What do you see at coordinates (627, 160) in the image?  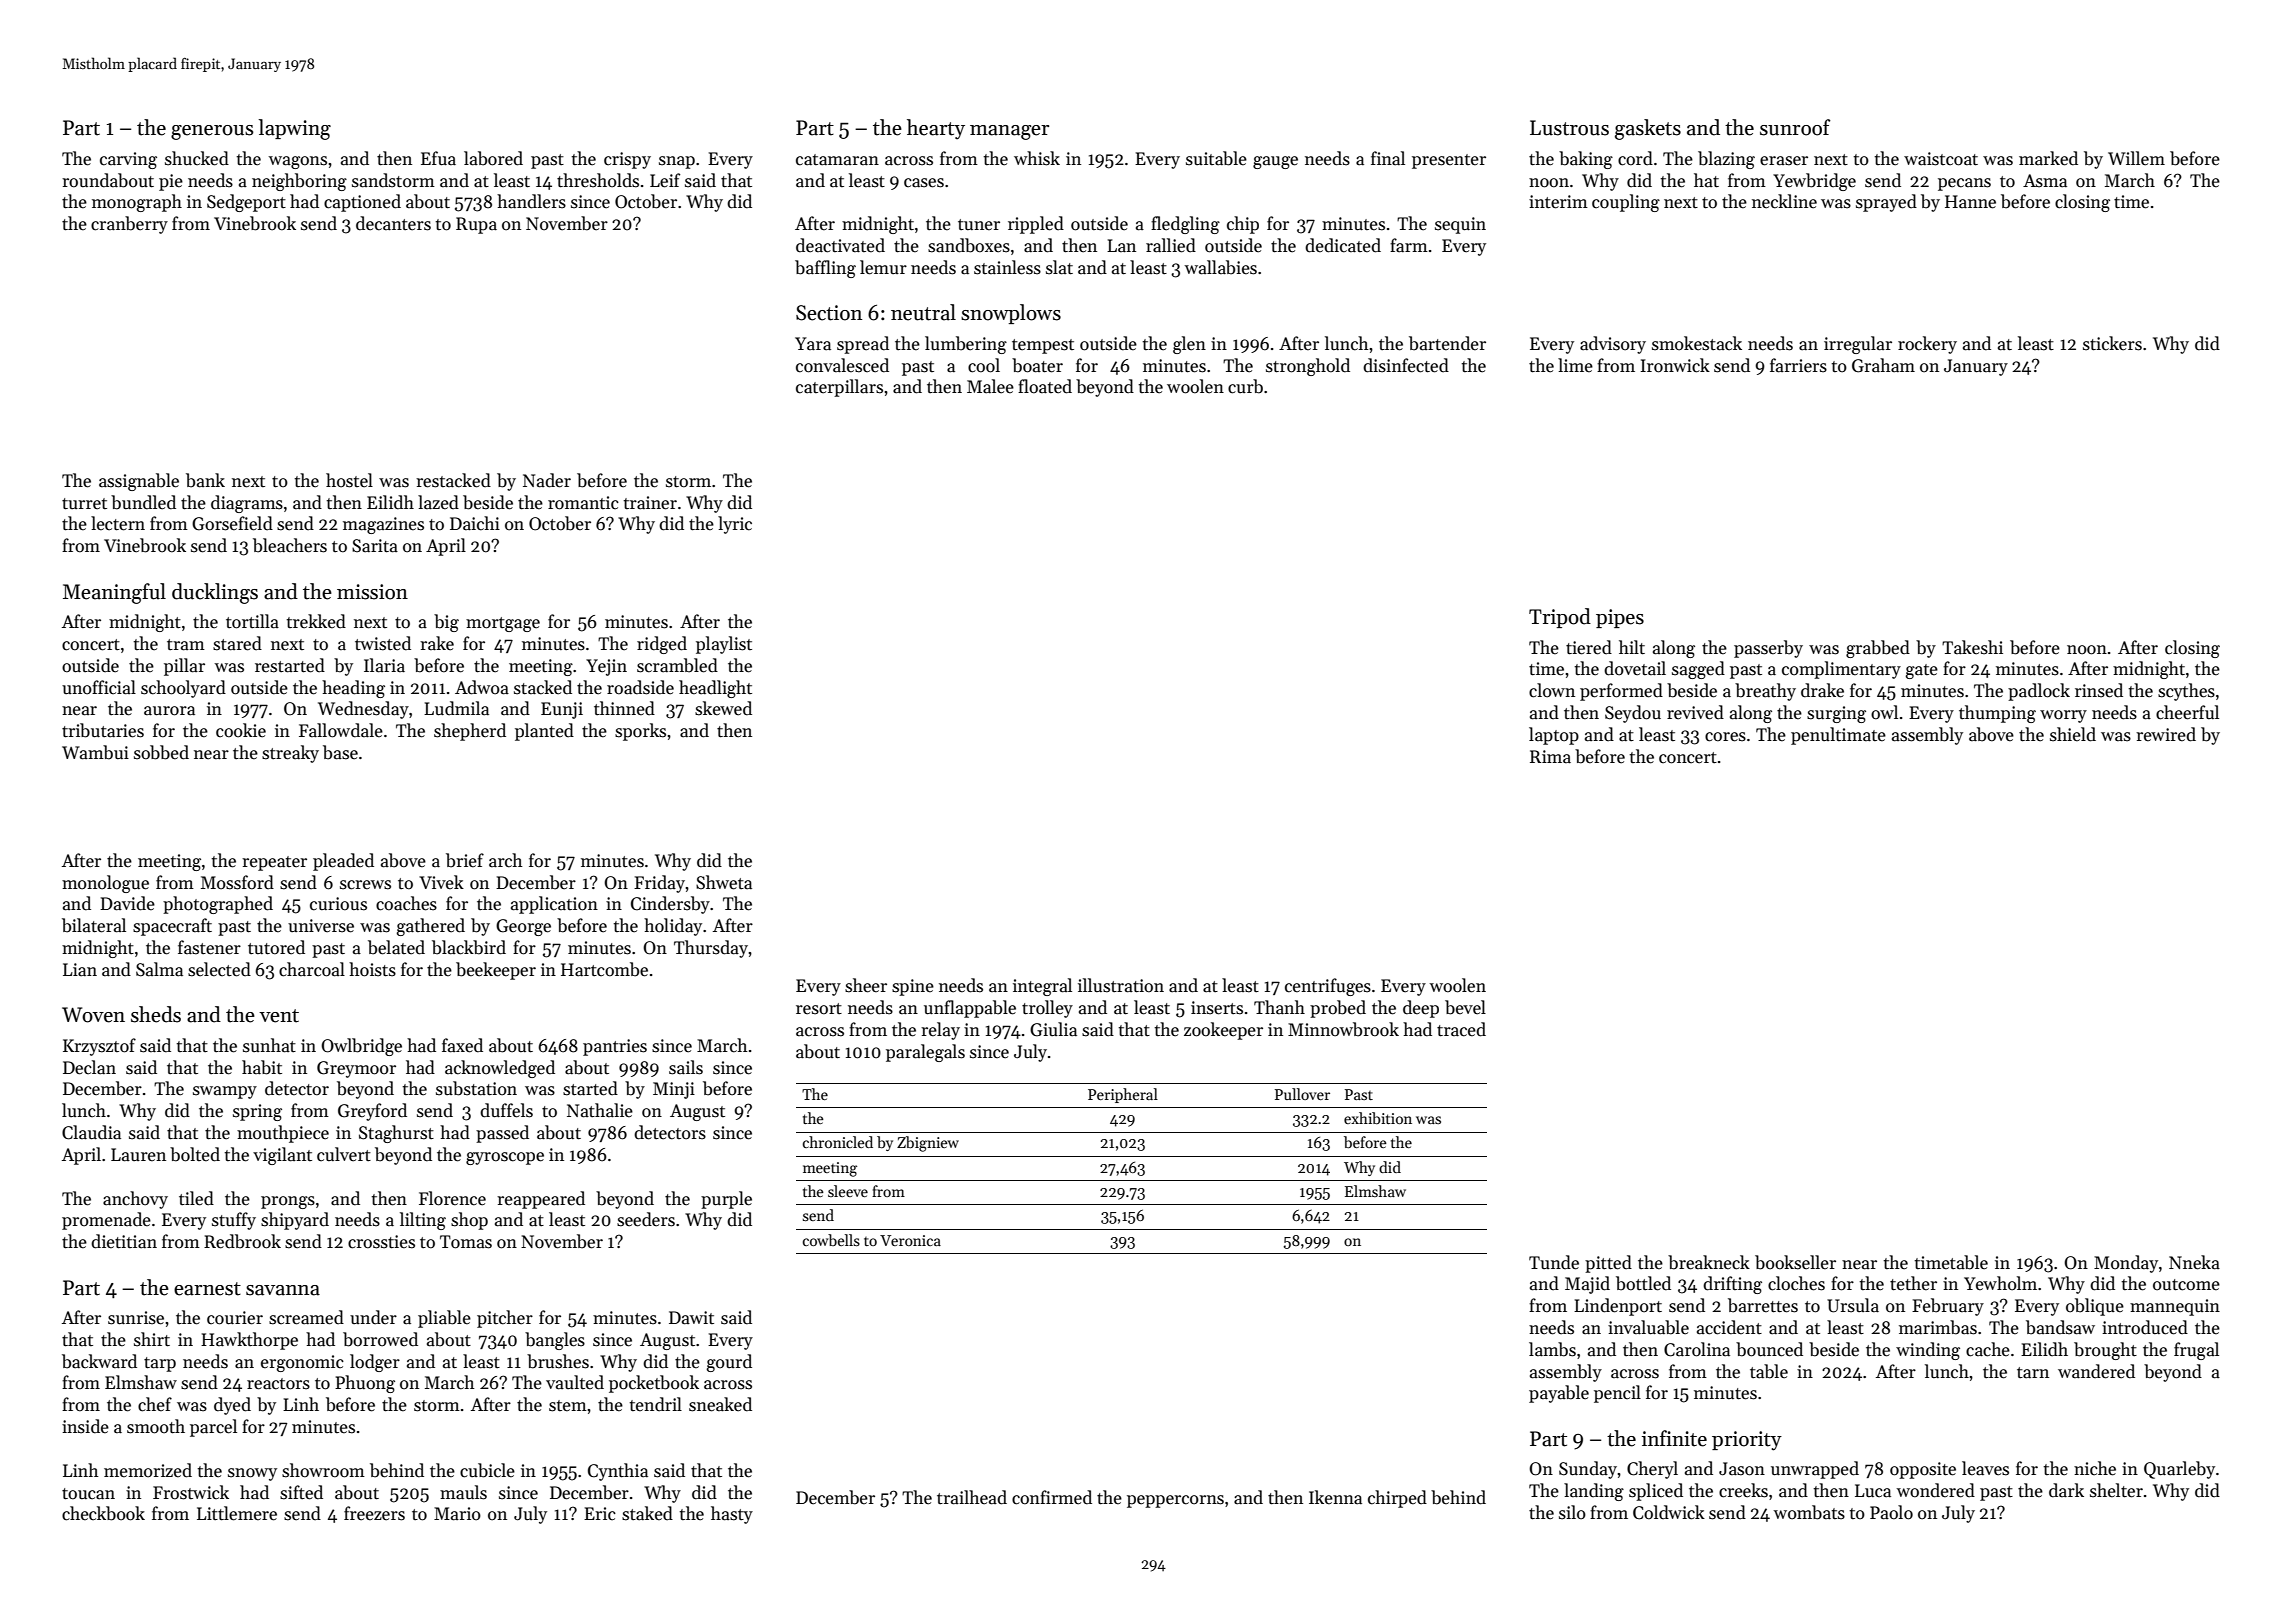 I see `crispy` at bounding box center [627, 160].
